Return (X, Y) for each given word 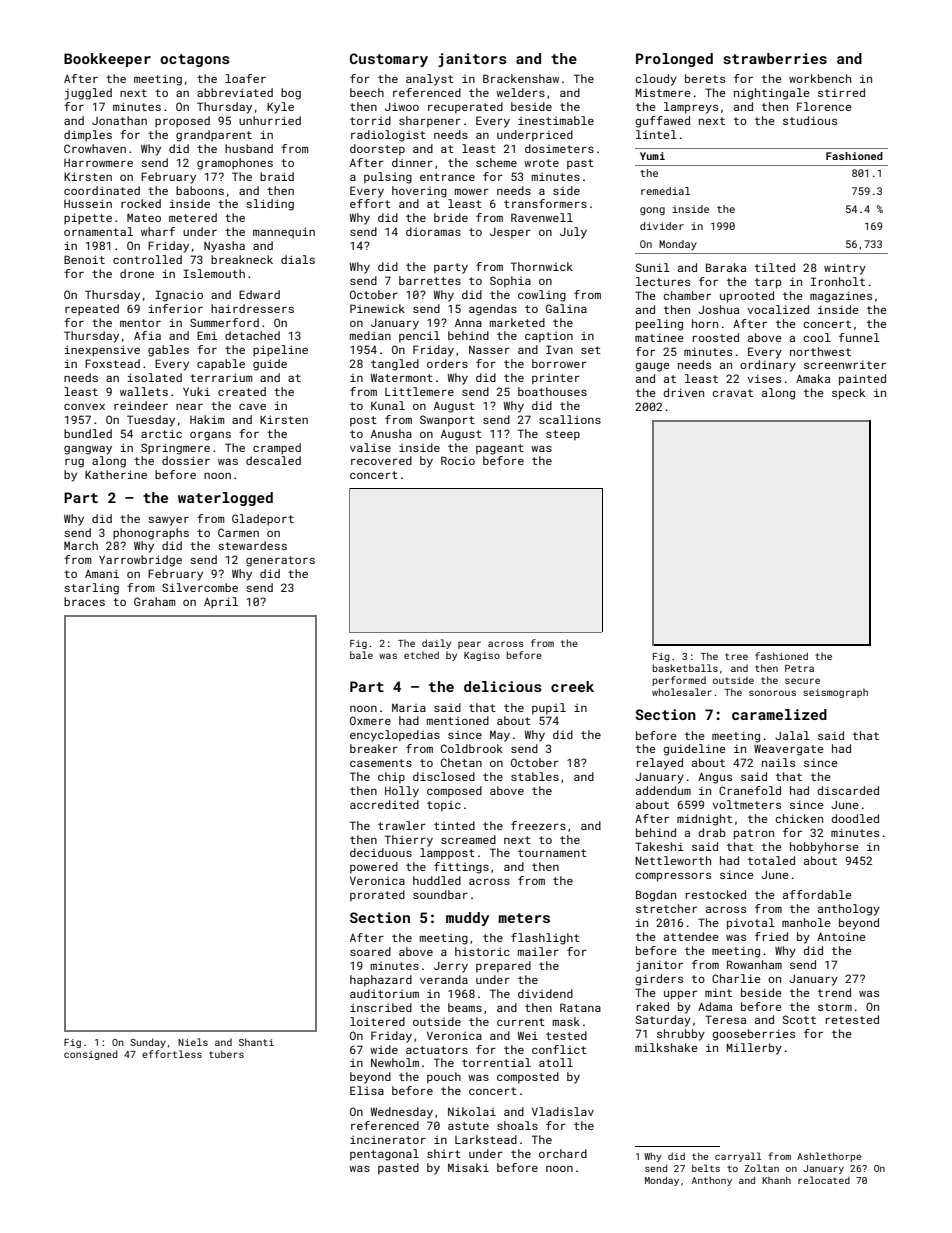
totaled (771, 860)
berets (705, 78)
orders (447, 363)
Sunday (148, 1043)
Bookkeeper (107, 60)
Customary (389, 60)
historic (482, 951)
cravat (732, 393)
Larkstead (486, 1139)
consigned (91, 1055)
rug (74, 463)
